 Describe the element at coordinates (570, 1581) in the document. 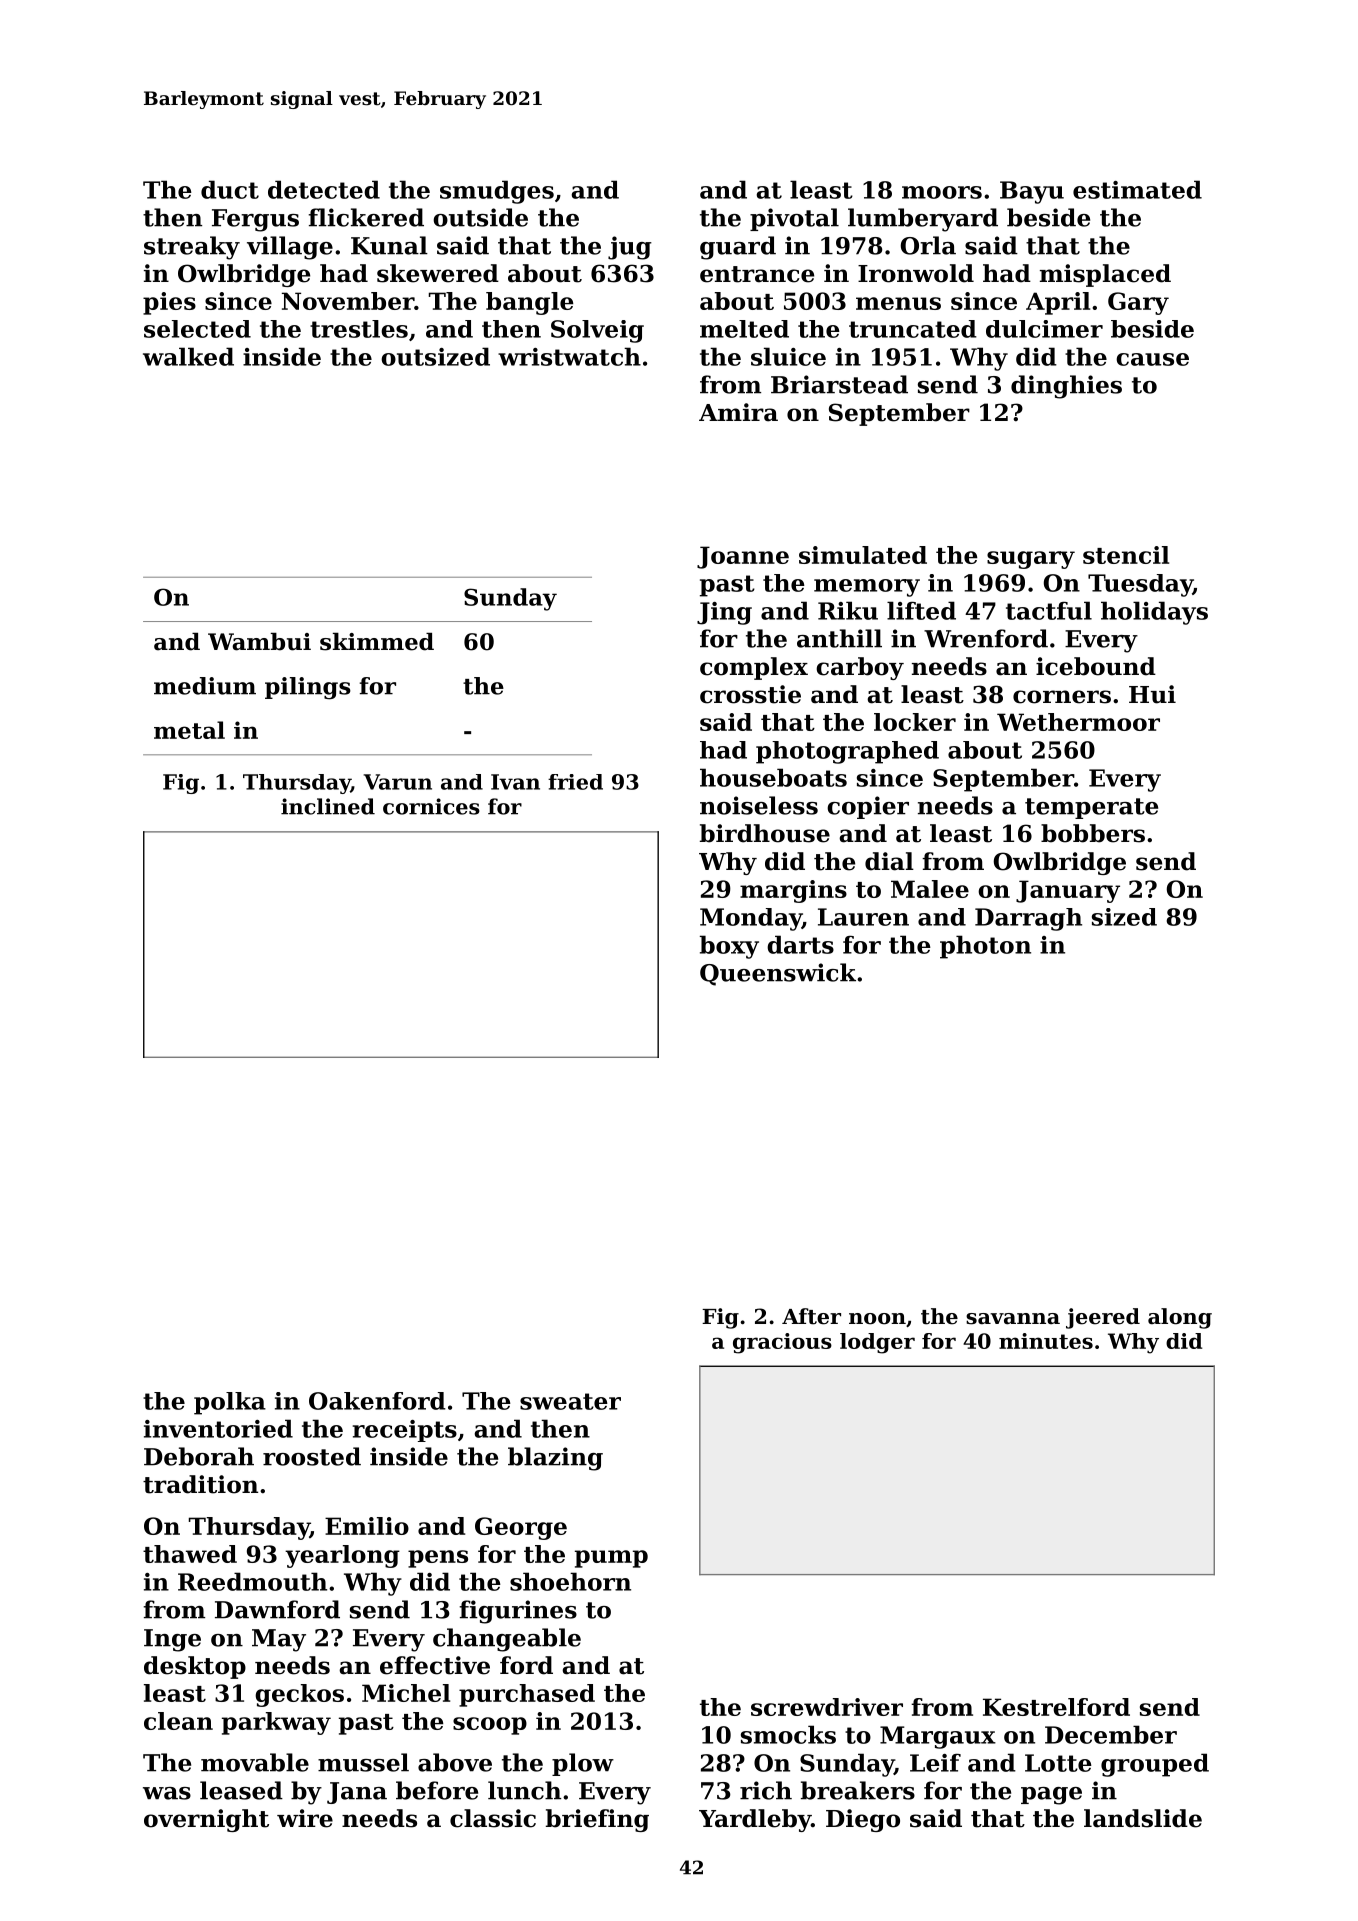

I see `shoehorn` at that location.
